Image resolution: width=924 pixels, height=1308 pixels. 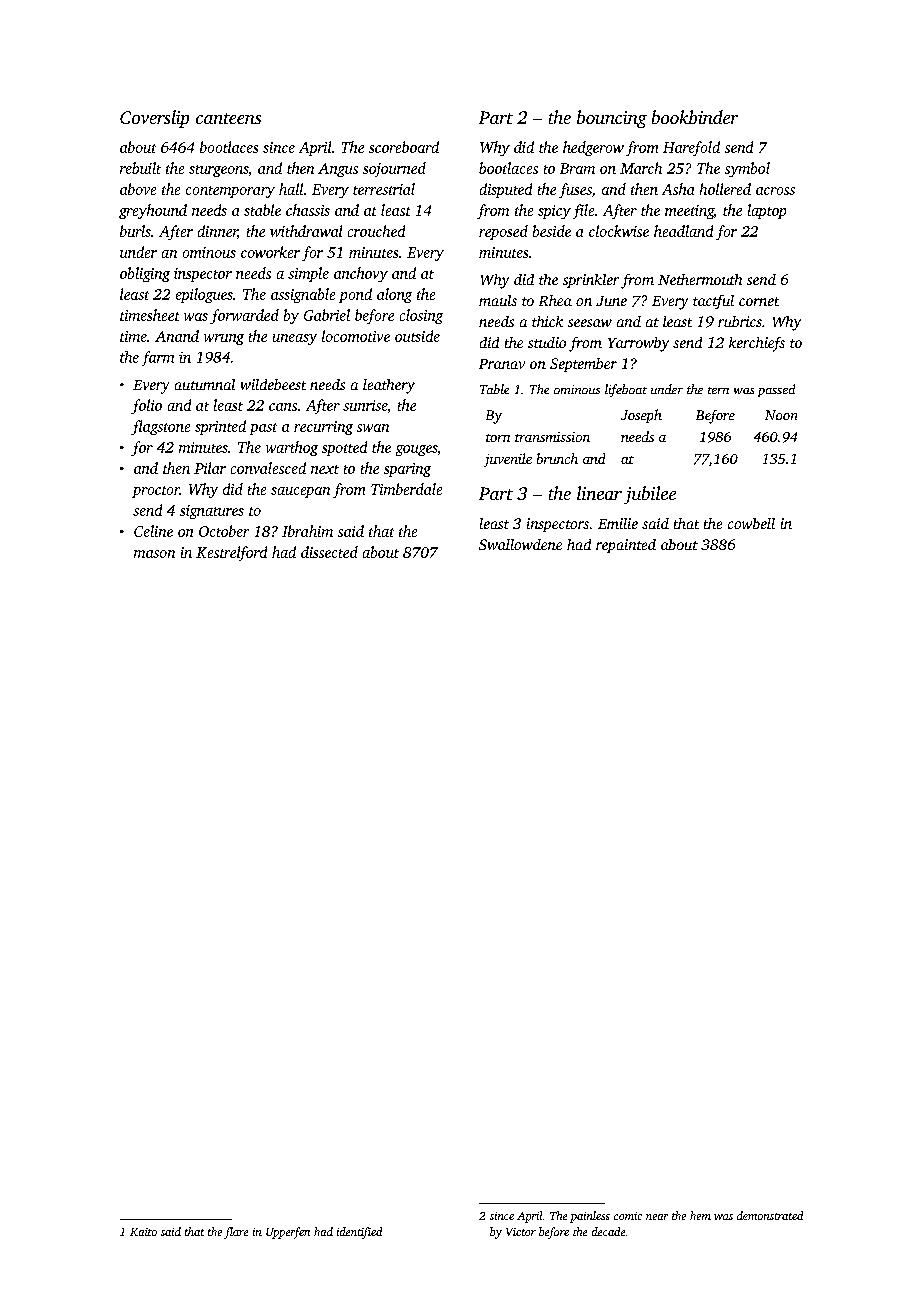 What do you see at coordinates (520, 544) in the page?
I see `Swallowdene` at bounding box center [520, 544].
